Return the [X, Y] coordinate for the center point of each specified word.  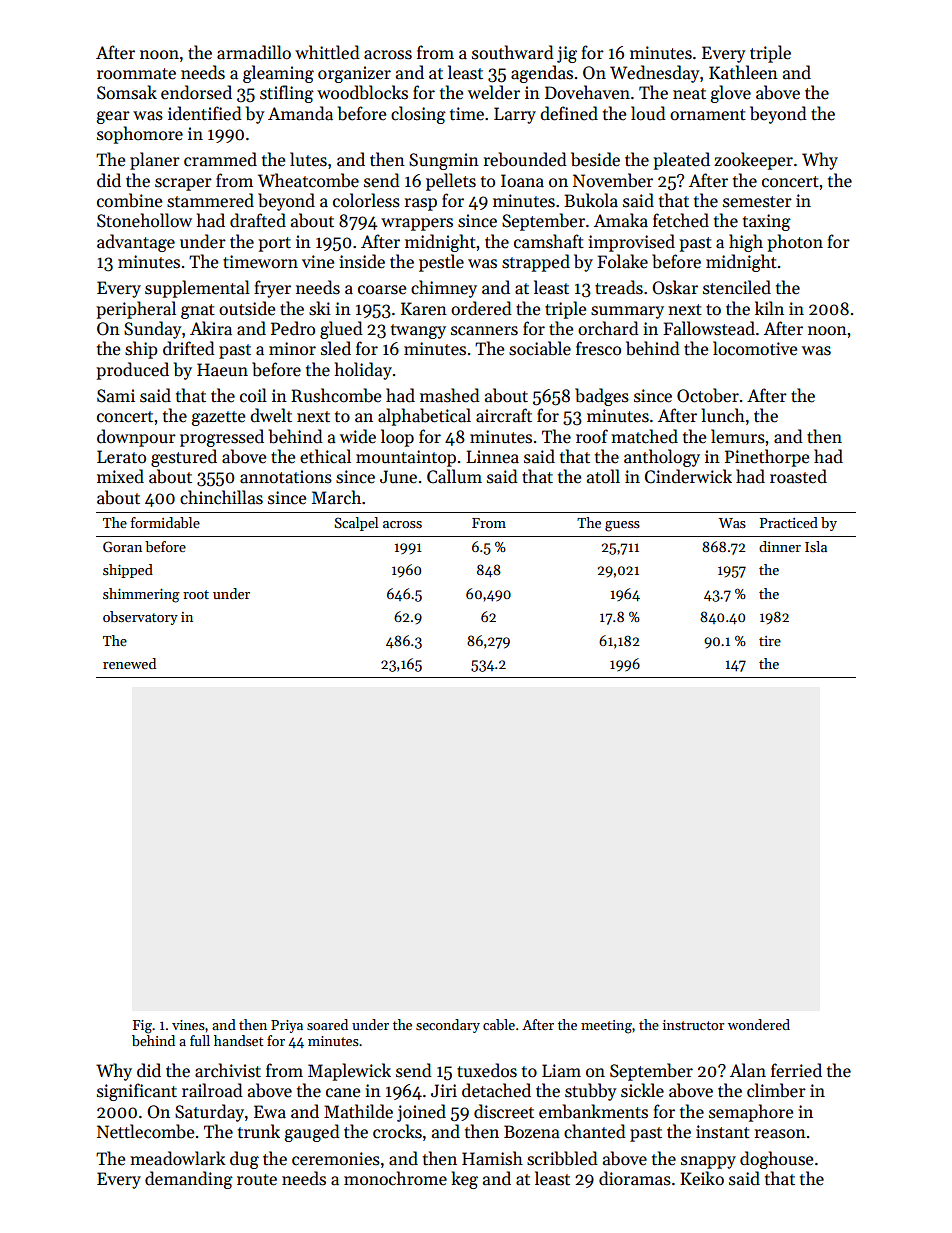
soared [327, 1024]
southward [513, 52]
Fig [142, 1027]
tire [770, 641]
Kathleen [743, 72]
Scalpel [356, 524]
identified [205, 113]
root [196, 594]
